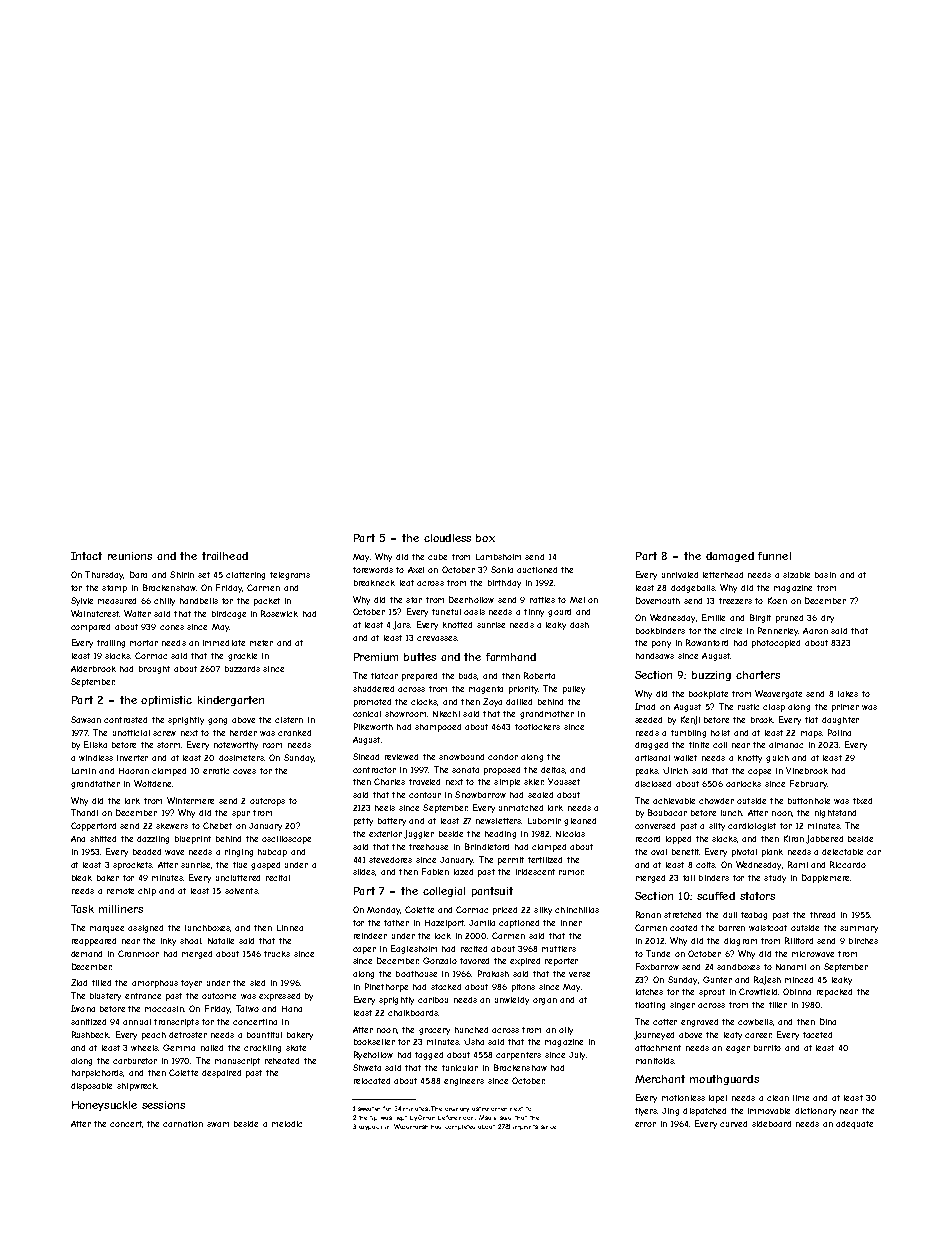 The image size is (952, 1233). I want to click on contrasted, so click(125, 720).
